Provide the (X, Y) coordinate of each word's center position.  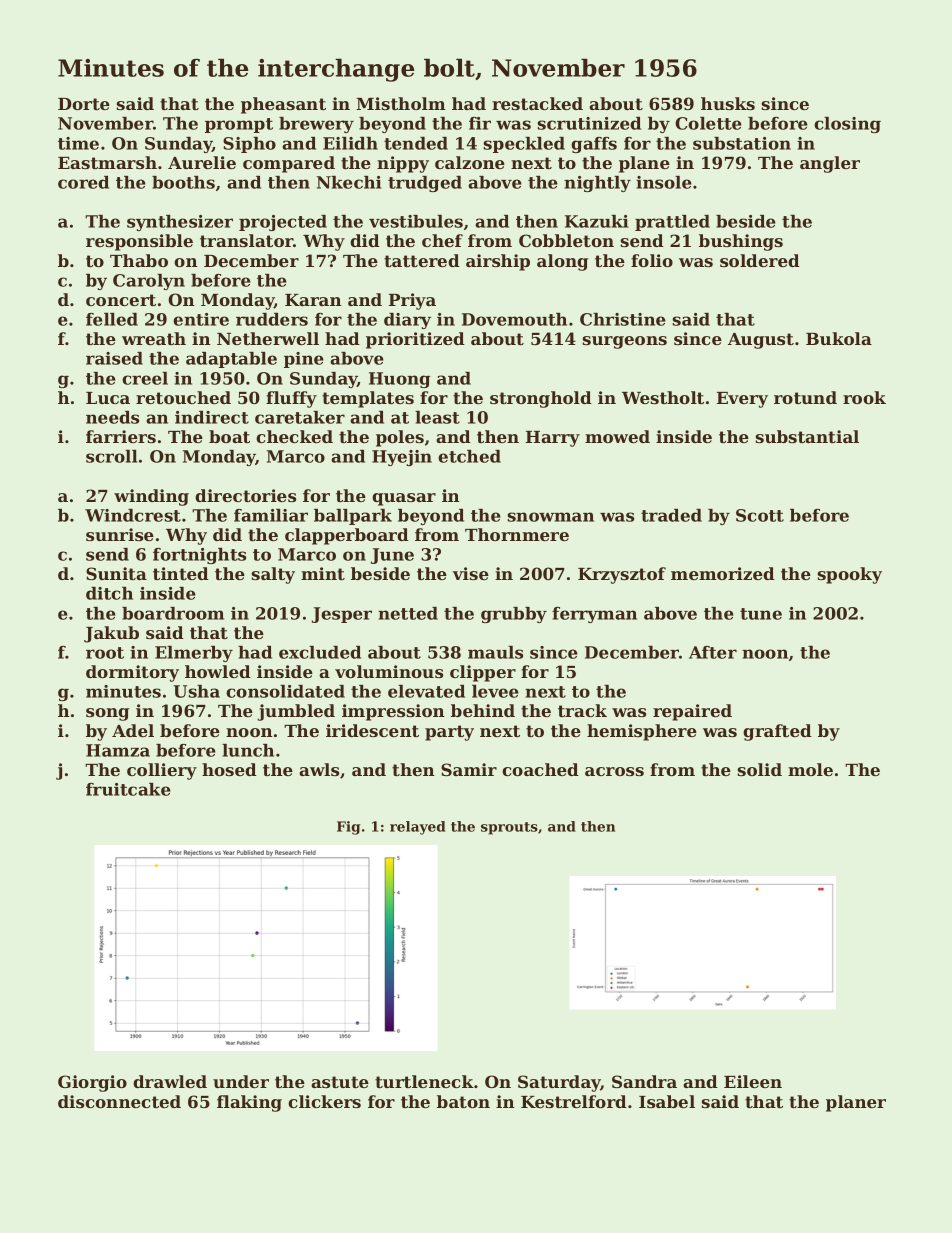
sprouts (509, 828)
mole (810, 769)
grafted (777, 732)
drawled (170, 1081)
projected (283, 223)
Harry (553, 439)
